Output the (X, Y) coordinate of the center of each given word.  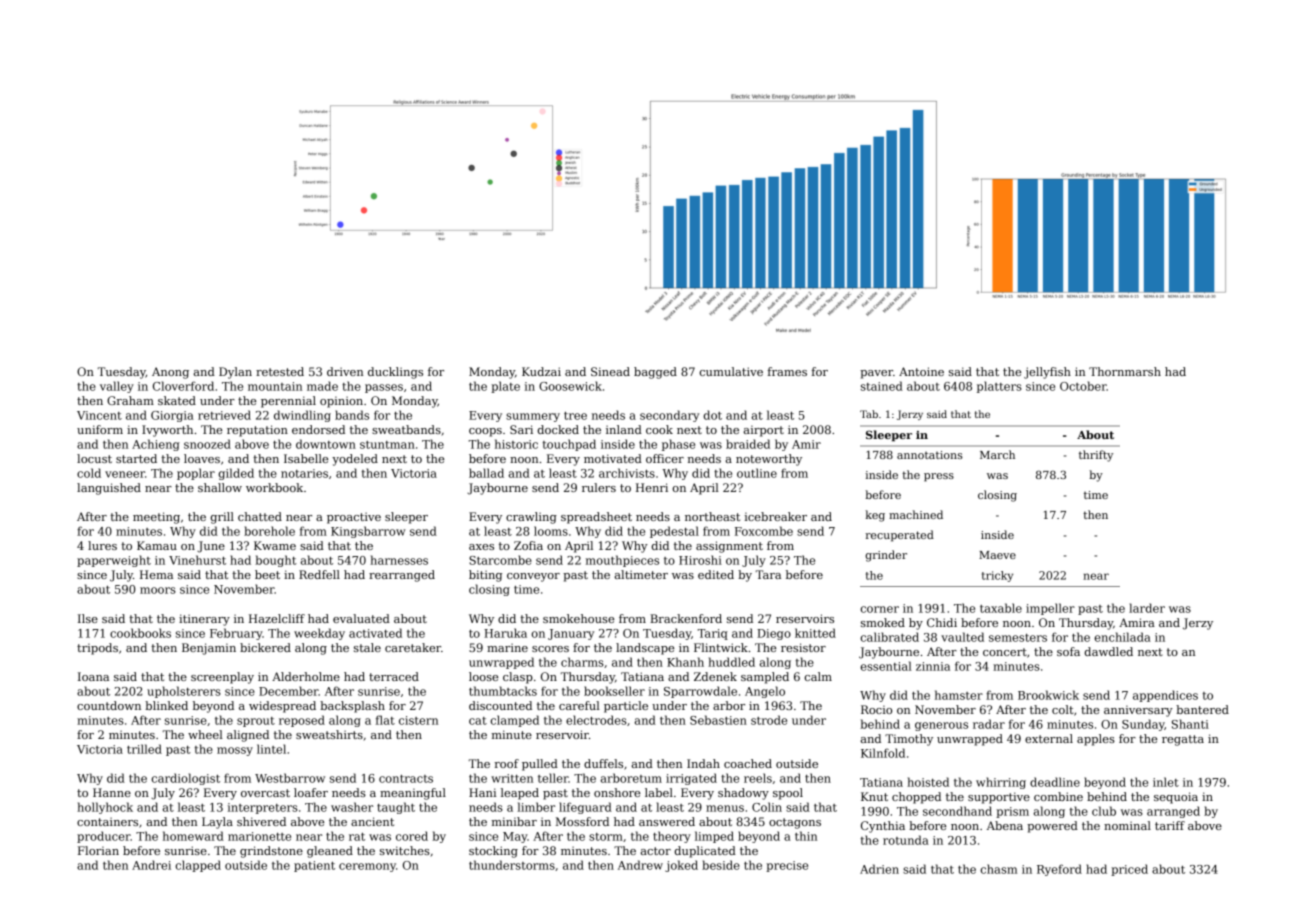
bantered (1202, 709)
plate (505, 387)
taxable (1001, 608)
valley (117, 387)
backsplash (352, 707)
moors (158, 590)
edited (716, 574)
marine (507, 647)
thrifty (1096, 456)
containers (107, 821)
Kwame (275, 545)
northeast (712, 516)
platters (999, 387)
